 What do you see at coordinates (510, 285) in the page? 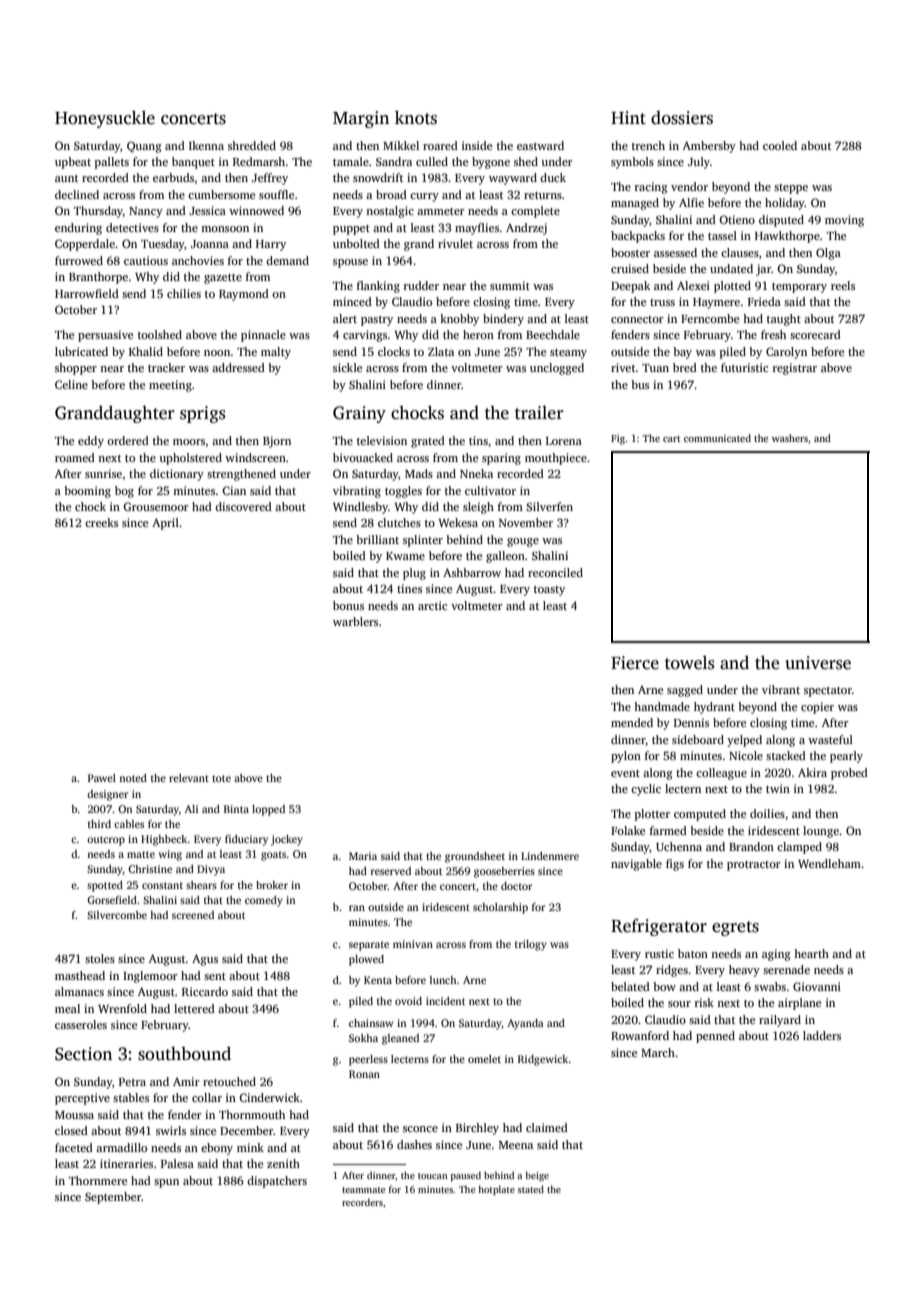
I see `summit` at bounding box center [510, 285].
